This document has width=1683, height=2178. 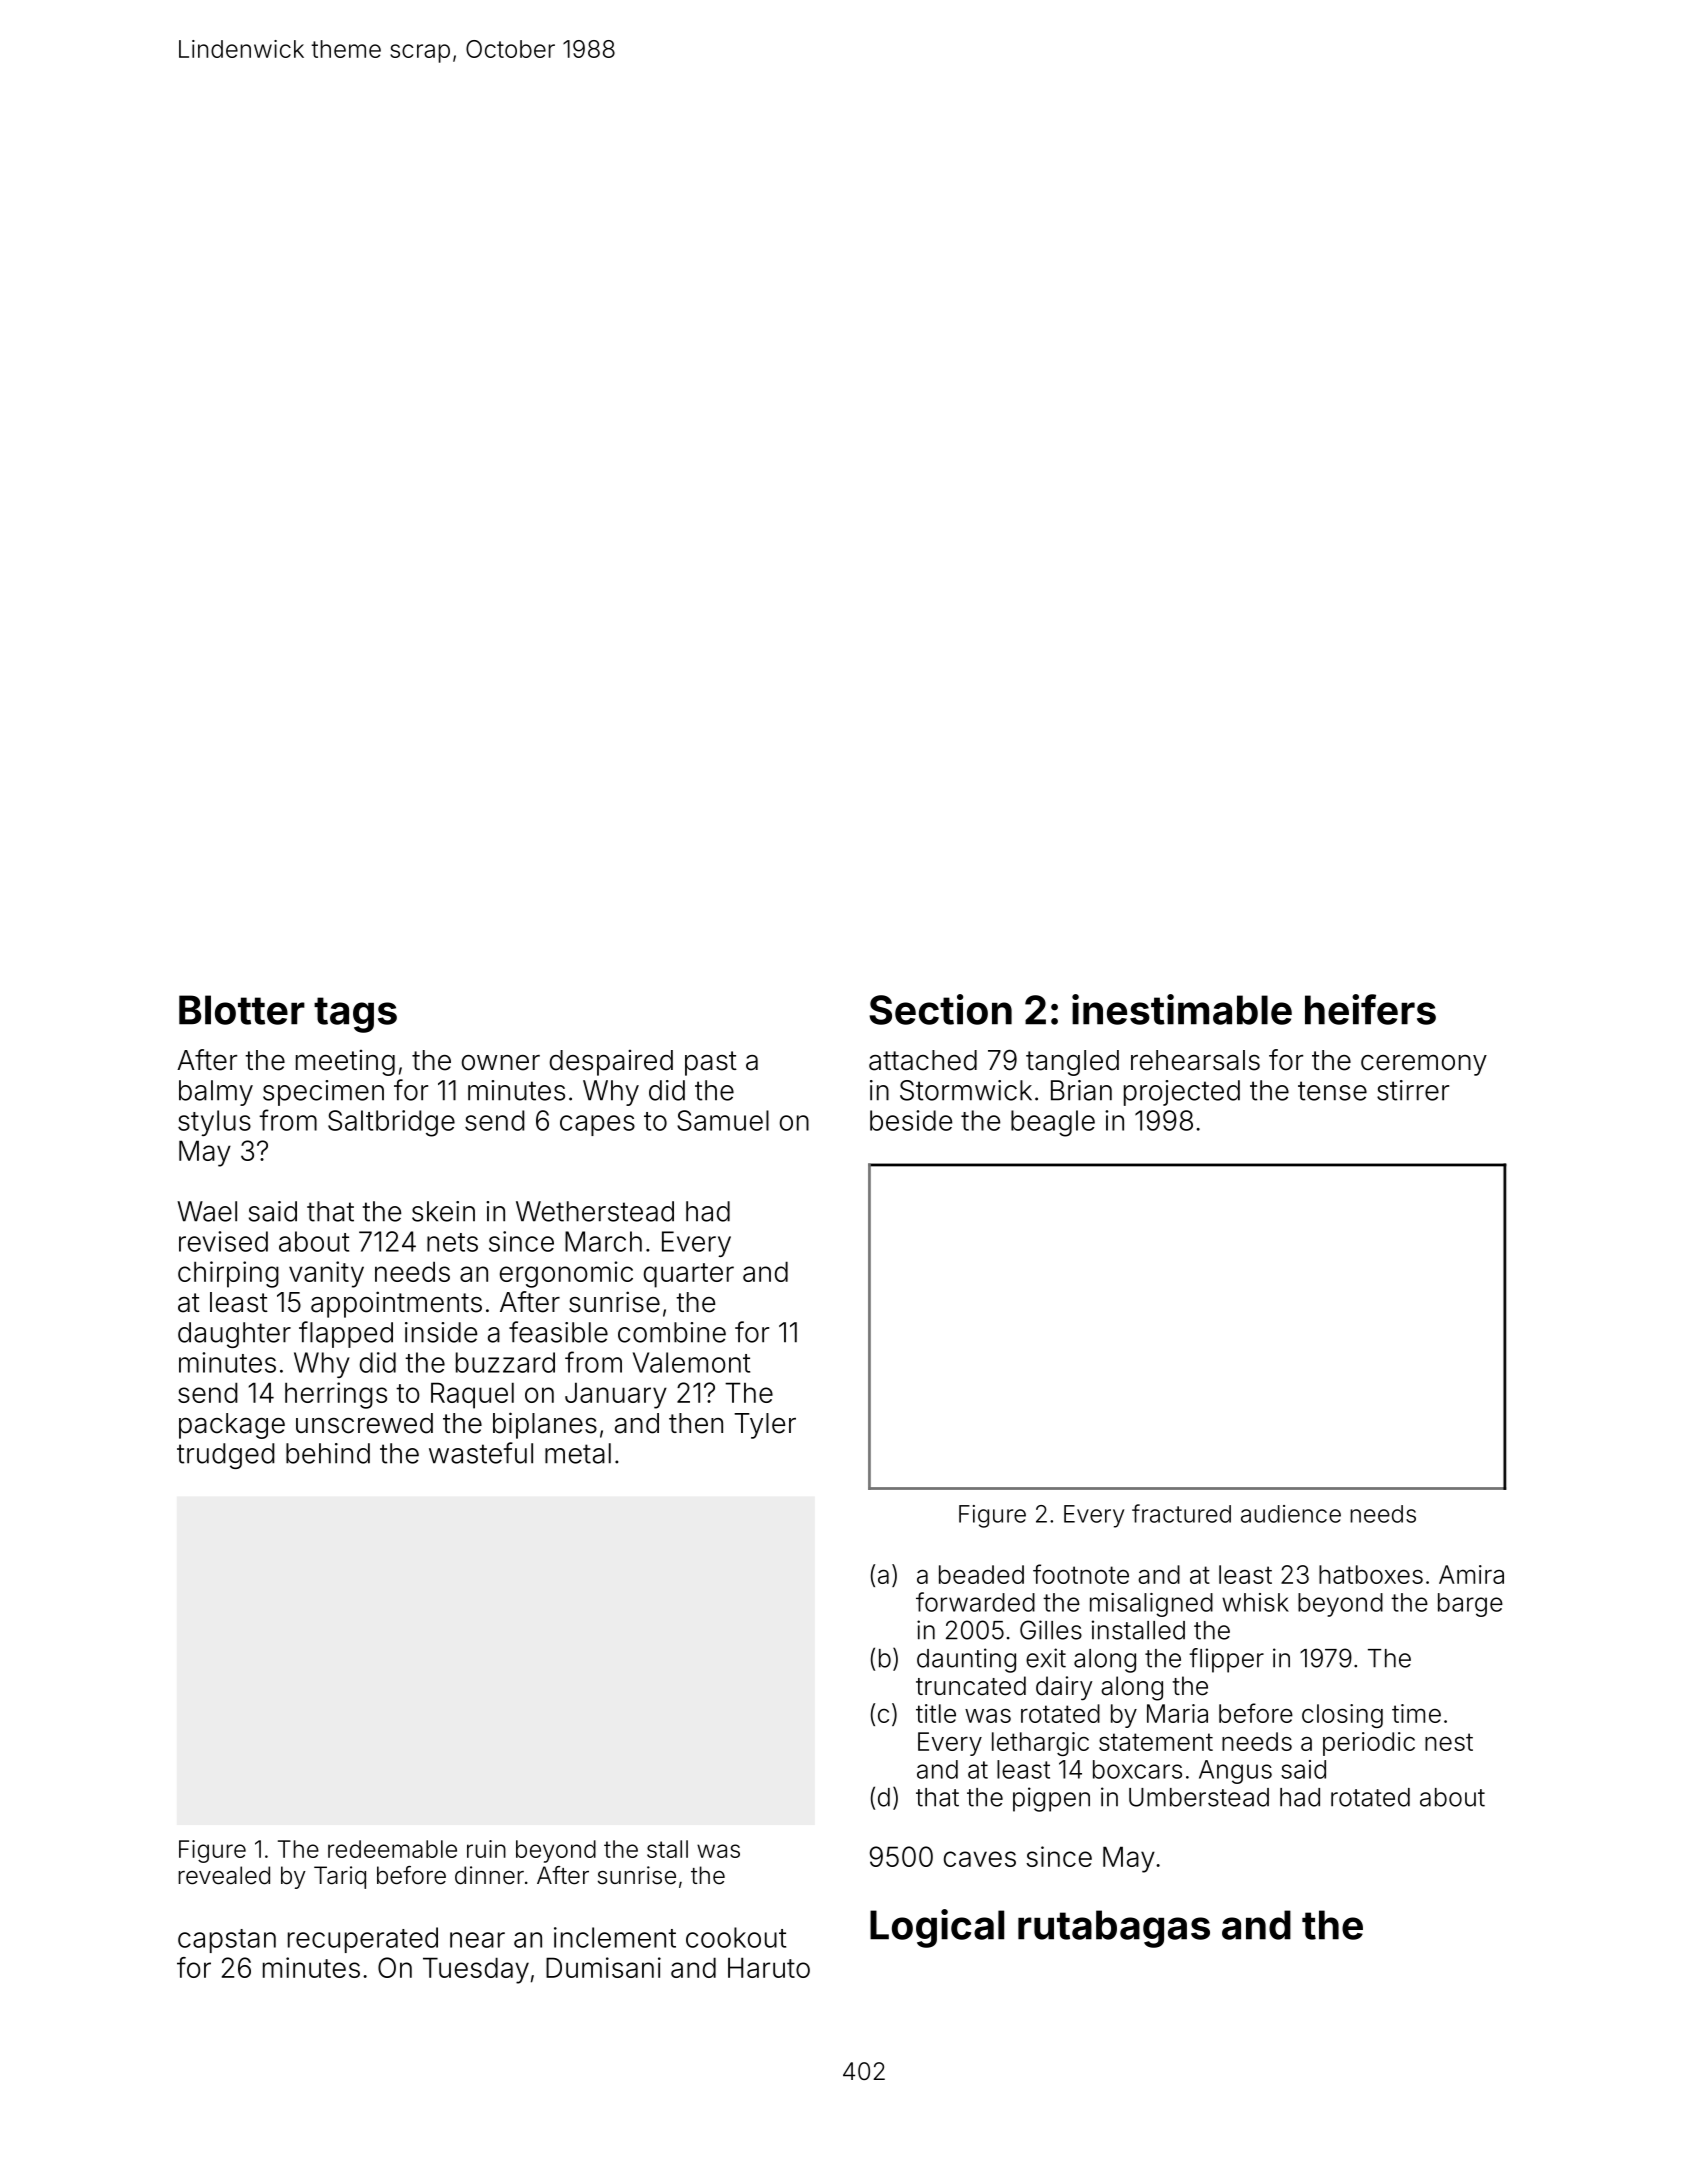 What do you see at coordinates (1081, 1574) in the document?
I see `footnote` at bounding box center [1081, 1574].
